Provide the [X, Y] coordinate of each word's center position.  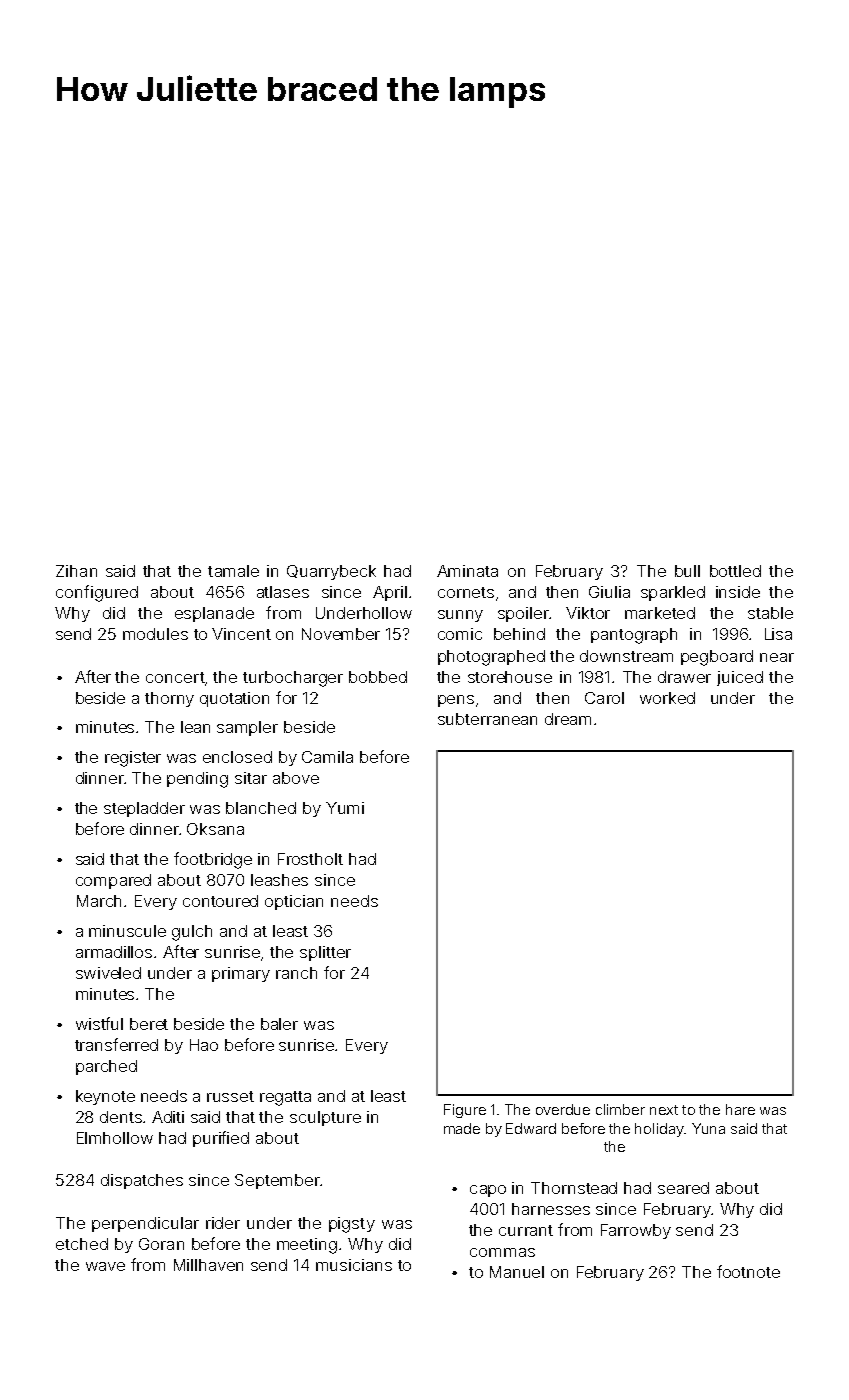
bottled [735, 571]
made [462, 1128]
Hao [204, 1045]
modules [155, 634]
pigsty [352, 1225]
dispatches [142, 1181]
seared [683, 1188]
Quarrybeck [331, 572]
